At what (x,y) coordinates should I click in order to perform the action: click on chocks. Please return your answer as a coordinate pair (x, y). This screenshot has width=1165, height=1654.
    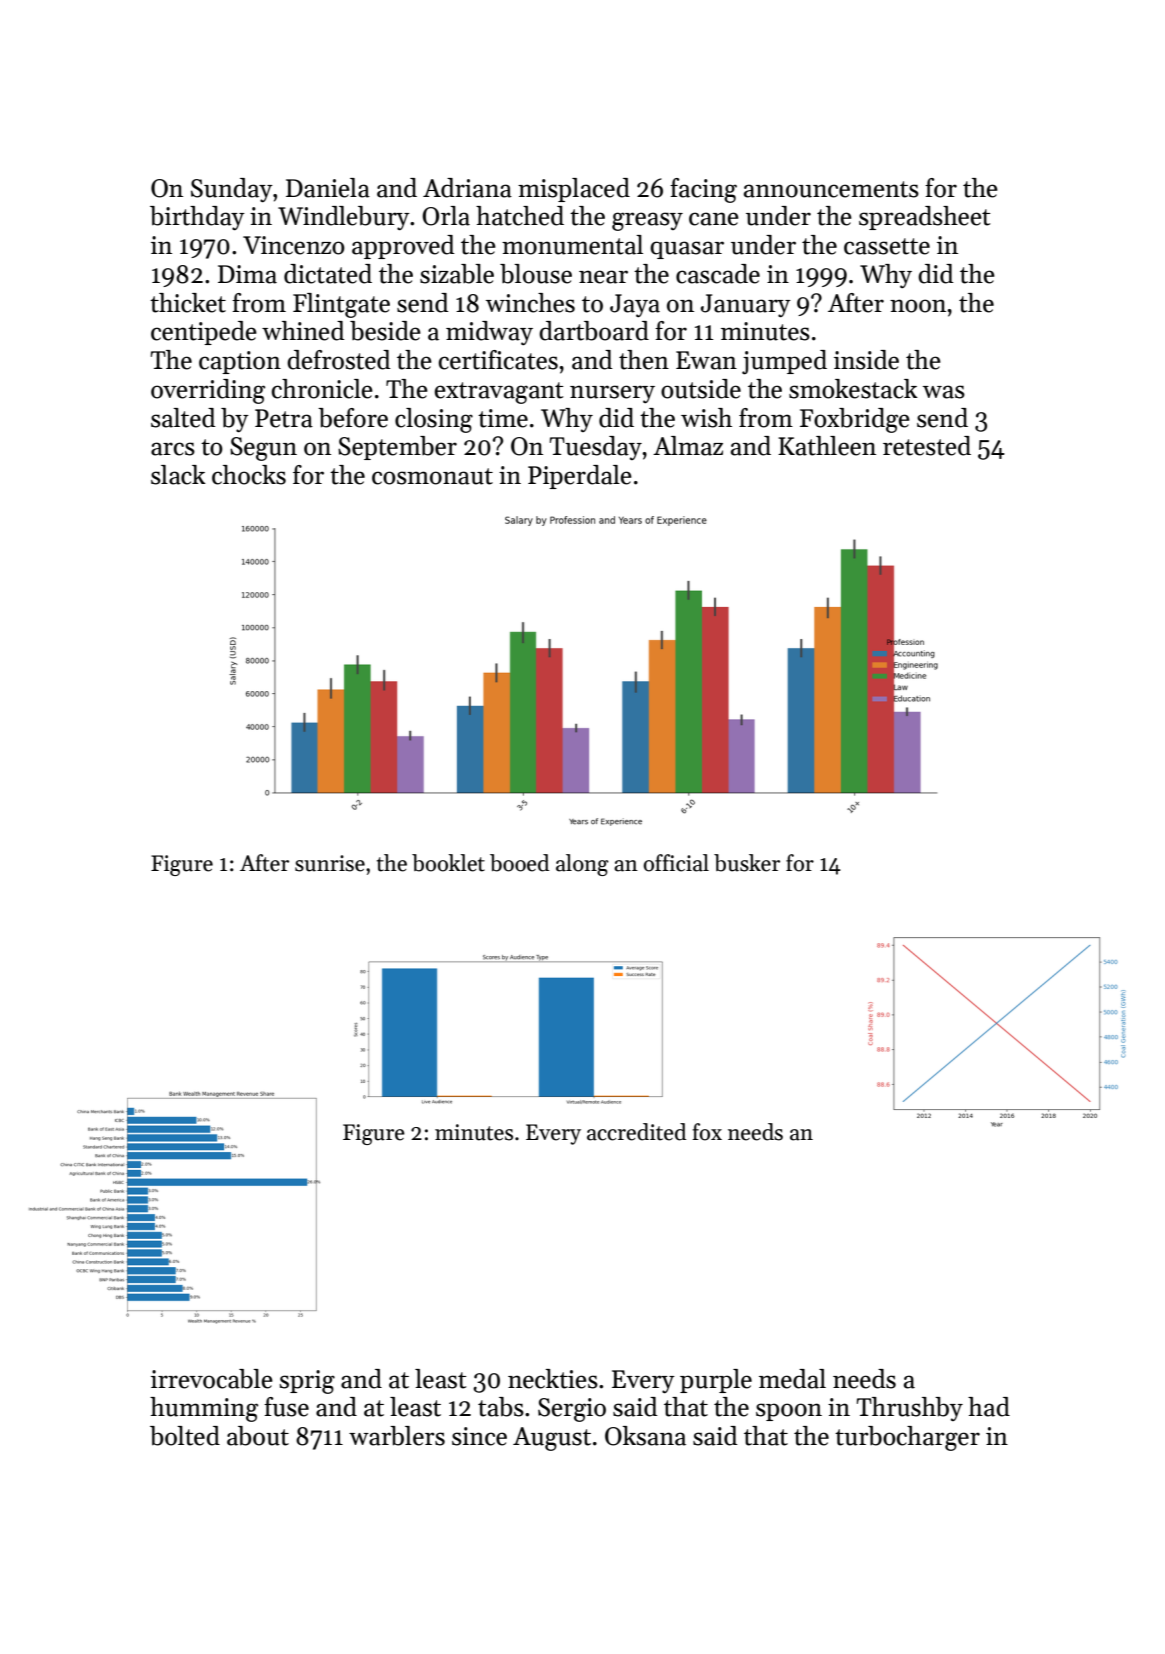
    Looking at the image, I should click on (249, 475).
